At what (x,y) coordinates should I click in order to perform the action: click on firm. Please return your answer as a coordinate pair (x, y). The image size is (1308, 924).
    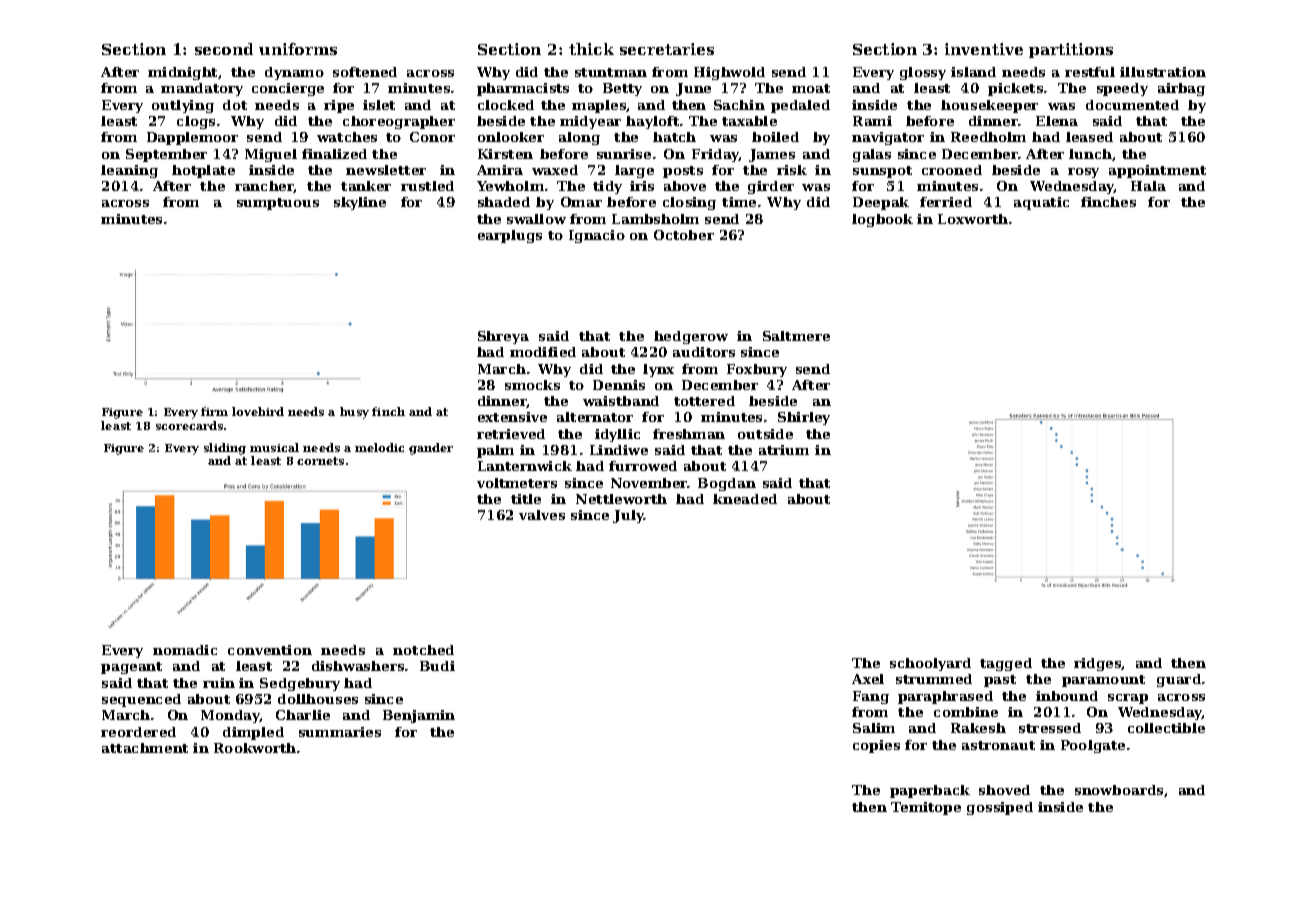
    Looking at the image, I should click on (214, 411).
